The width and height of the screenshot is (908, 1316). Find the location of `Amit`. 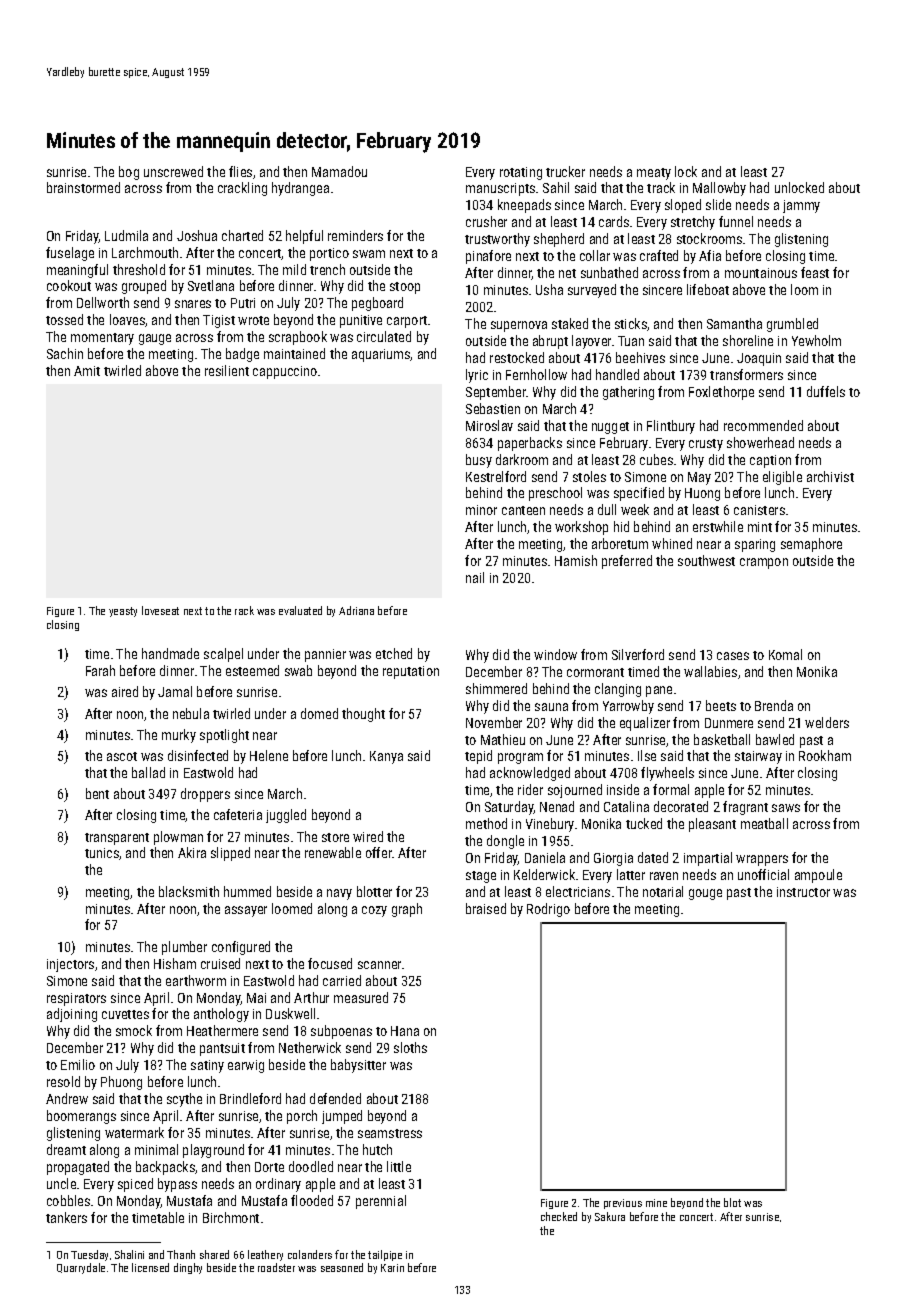

Amit is located at coordinates (87, 371).
